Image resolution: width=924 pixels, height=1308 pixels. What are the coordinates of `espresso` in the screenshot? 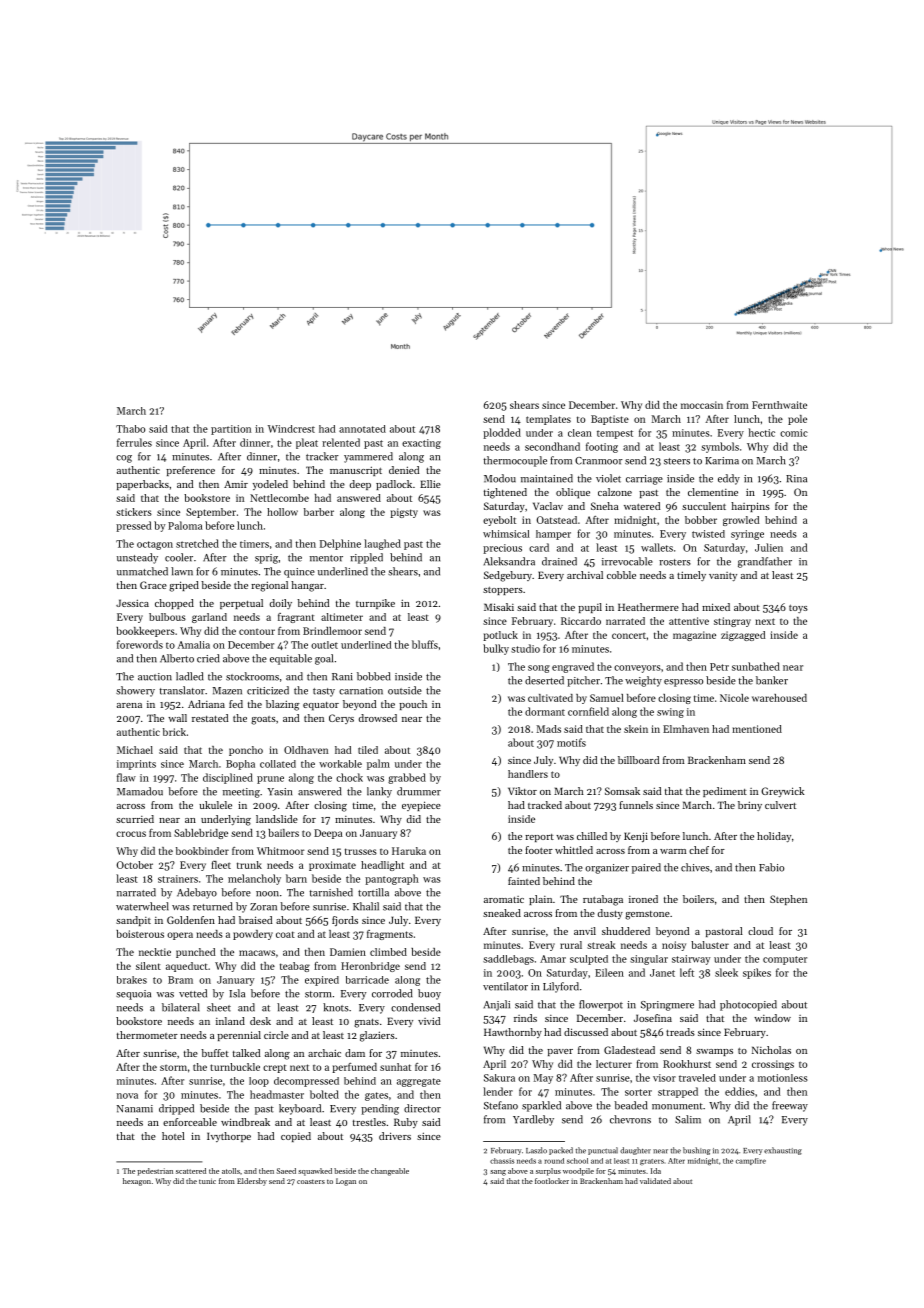 It's located at (683, 683).
